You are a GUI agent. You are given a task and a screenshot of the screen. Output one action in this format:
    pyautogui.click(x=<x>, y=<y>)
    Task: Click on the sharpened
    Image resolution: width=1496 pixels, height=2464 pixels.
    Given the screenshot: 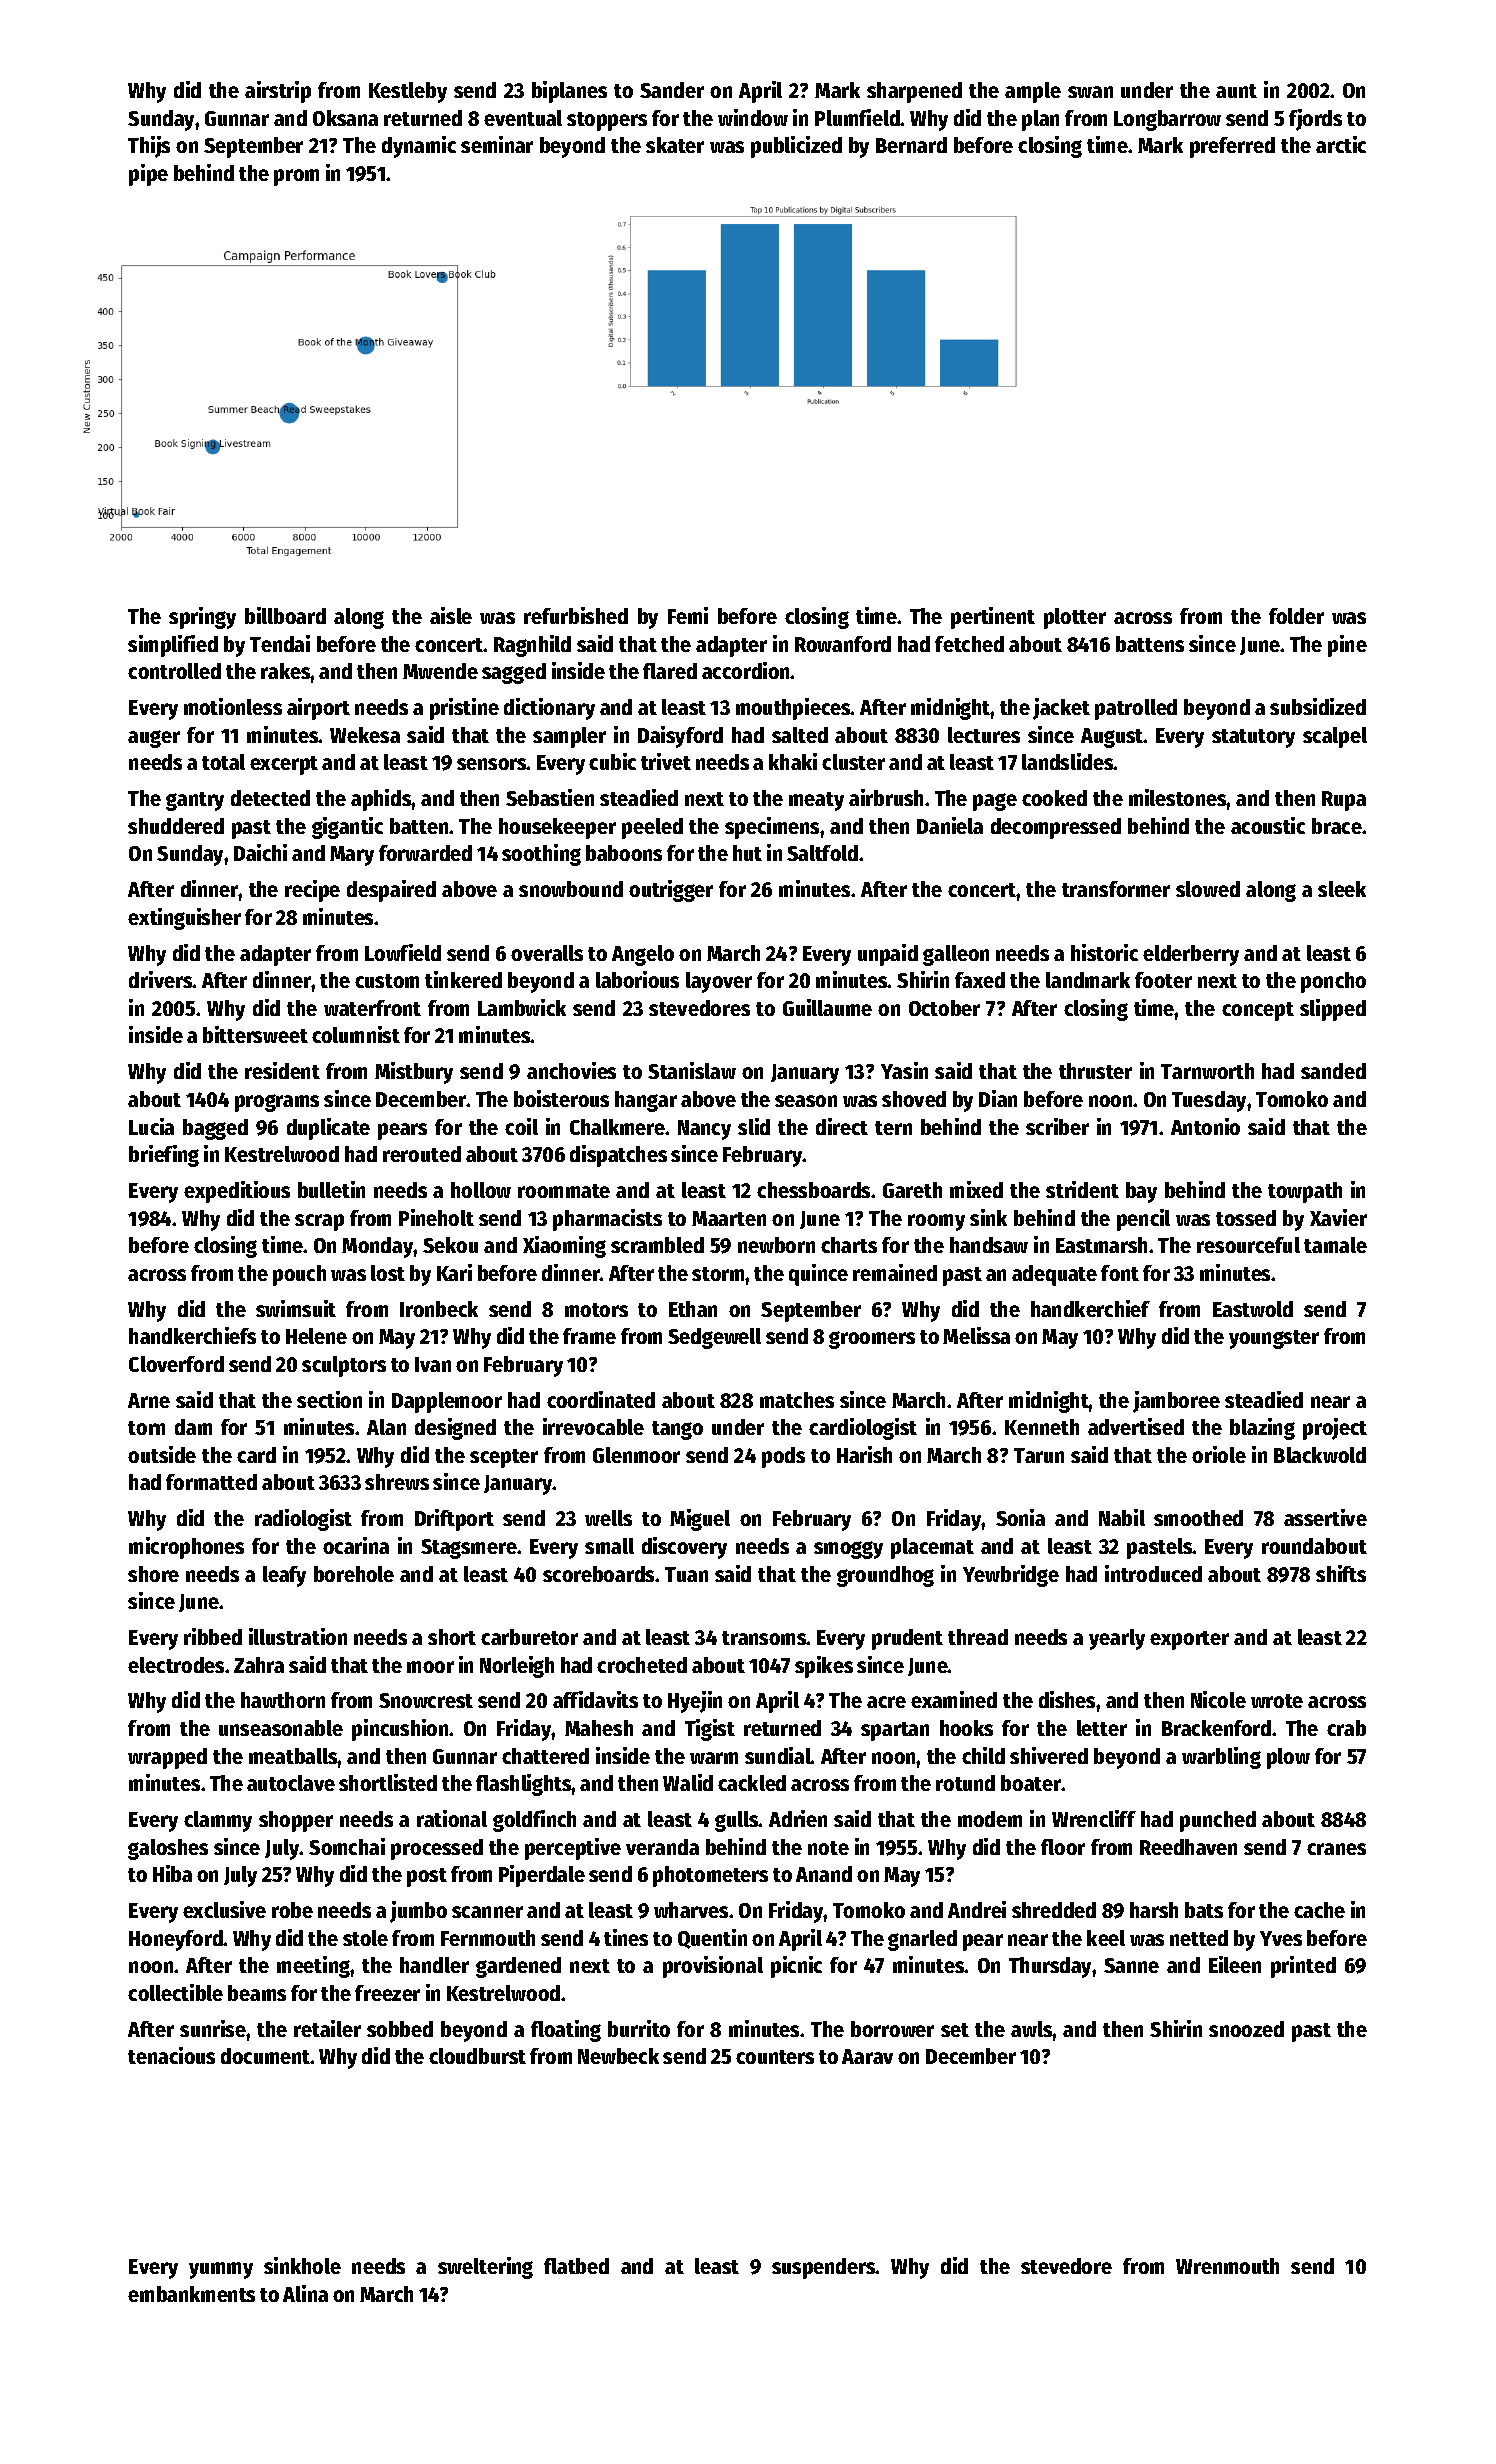 What is the action you would take?
    pyautogui.click(x=914, y=92)
